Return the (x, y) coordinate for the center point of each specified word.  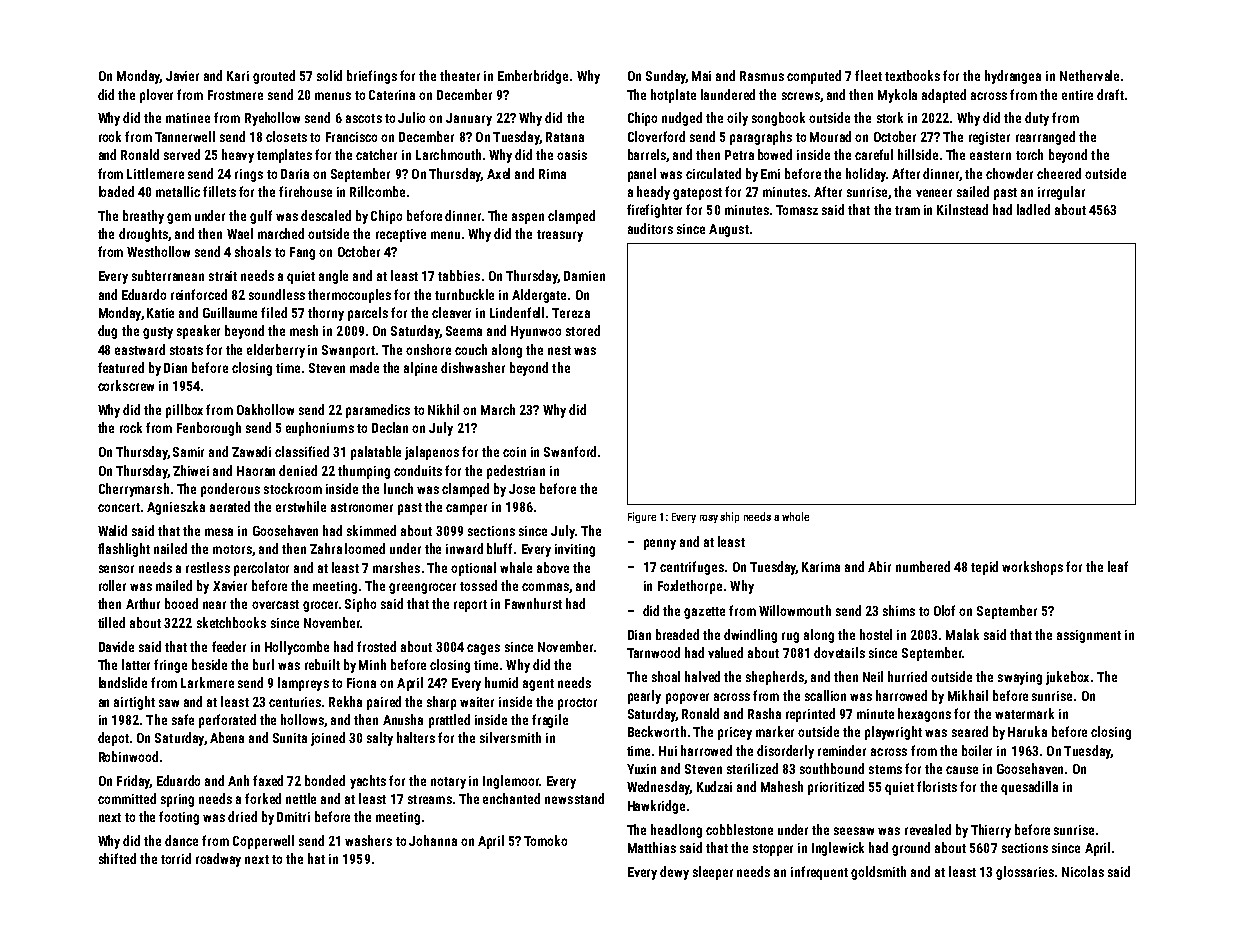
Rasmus (762, 76)
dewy (674, 873)
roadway (218, 860)
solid (329, 75)
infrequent (819, 873)
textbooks (912, 75)
